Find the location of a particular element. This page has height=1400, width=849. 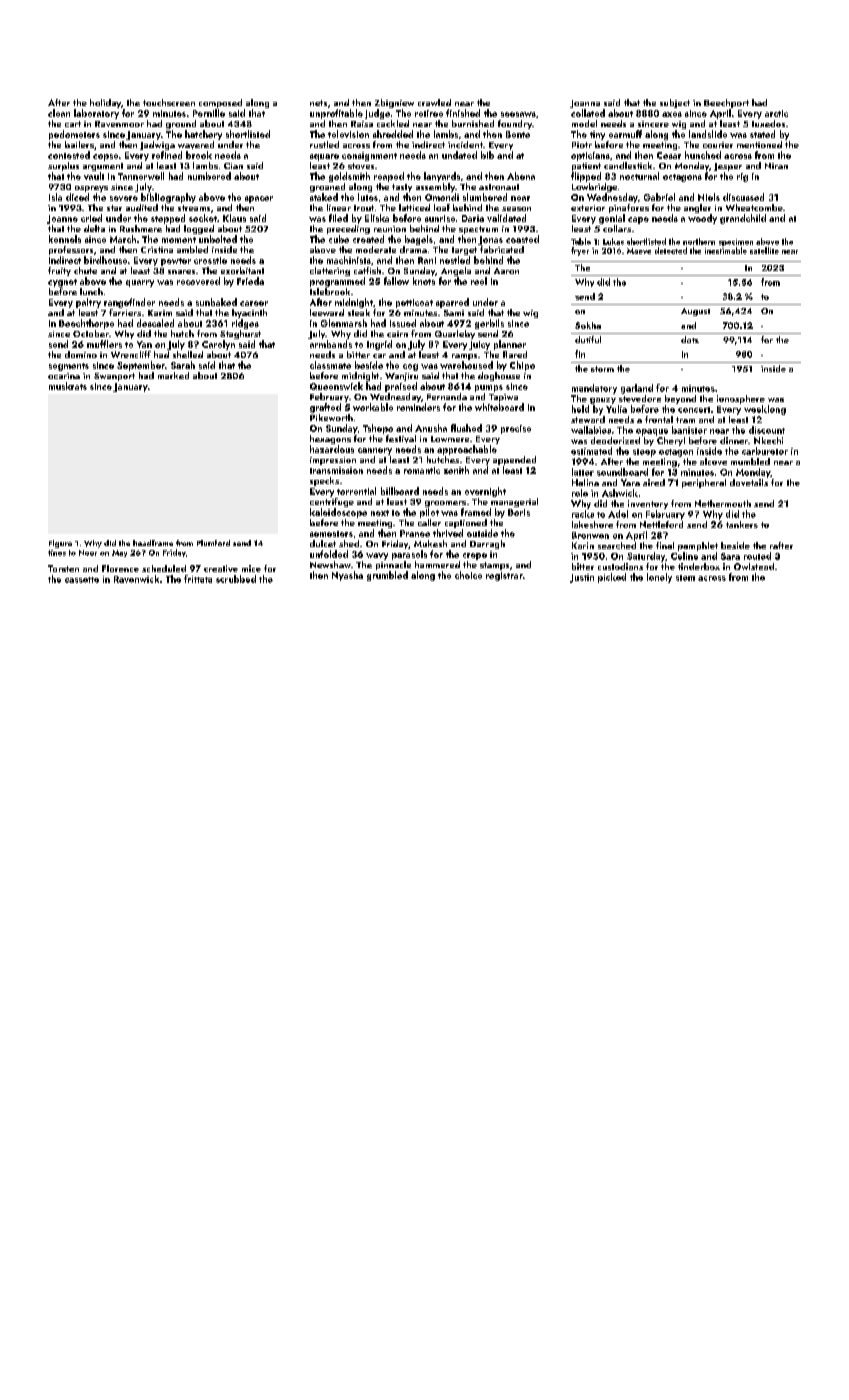

grumbled is located at coordinates (387, 576).
